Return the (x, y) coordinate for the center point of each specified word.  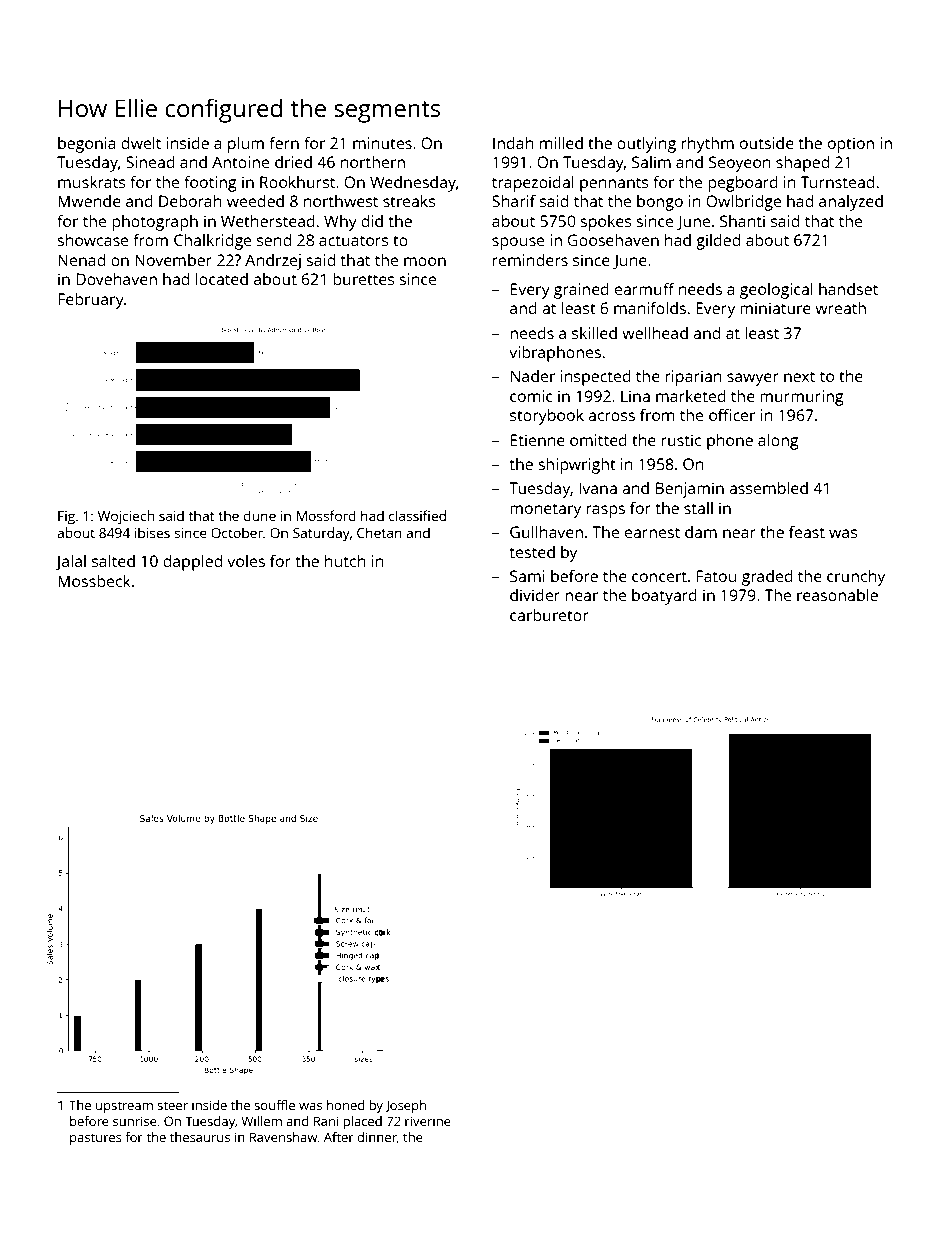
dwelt (141, 143)
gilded (718, 242)
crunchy (856, 578)
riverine (428, 1121)
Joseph (405, 1106)
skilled (594, 333)
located (222, 279)
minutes (382, 143)
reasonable (837, 595)
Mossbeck (94, 581)
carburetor (549, 615)
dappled (192, 563)
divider (535, 595)
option (851, 145)
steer (172, 1105)
